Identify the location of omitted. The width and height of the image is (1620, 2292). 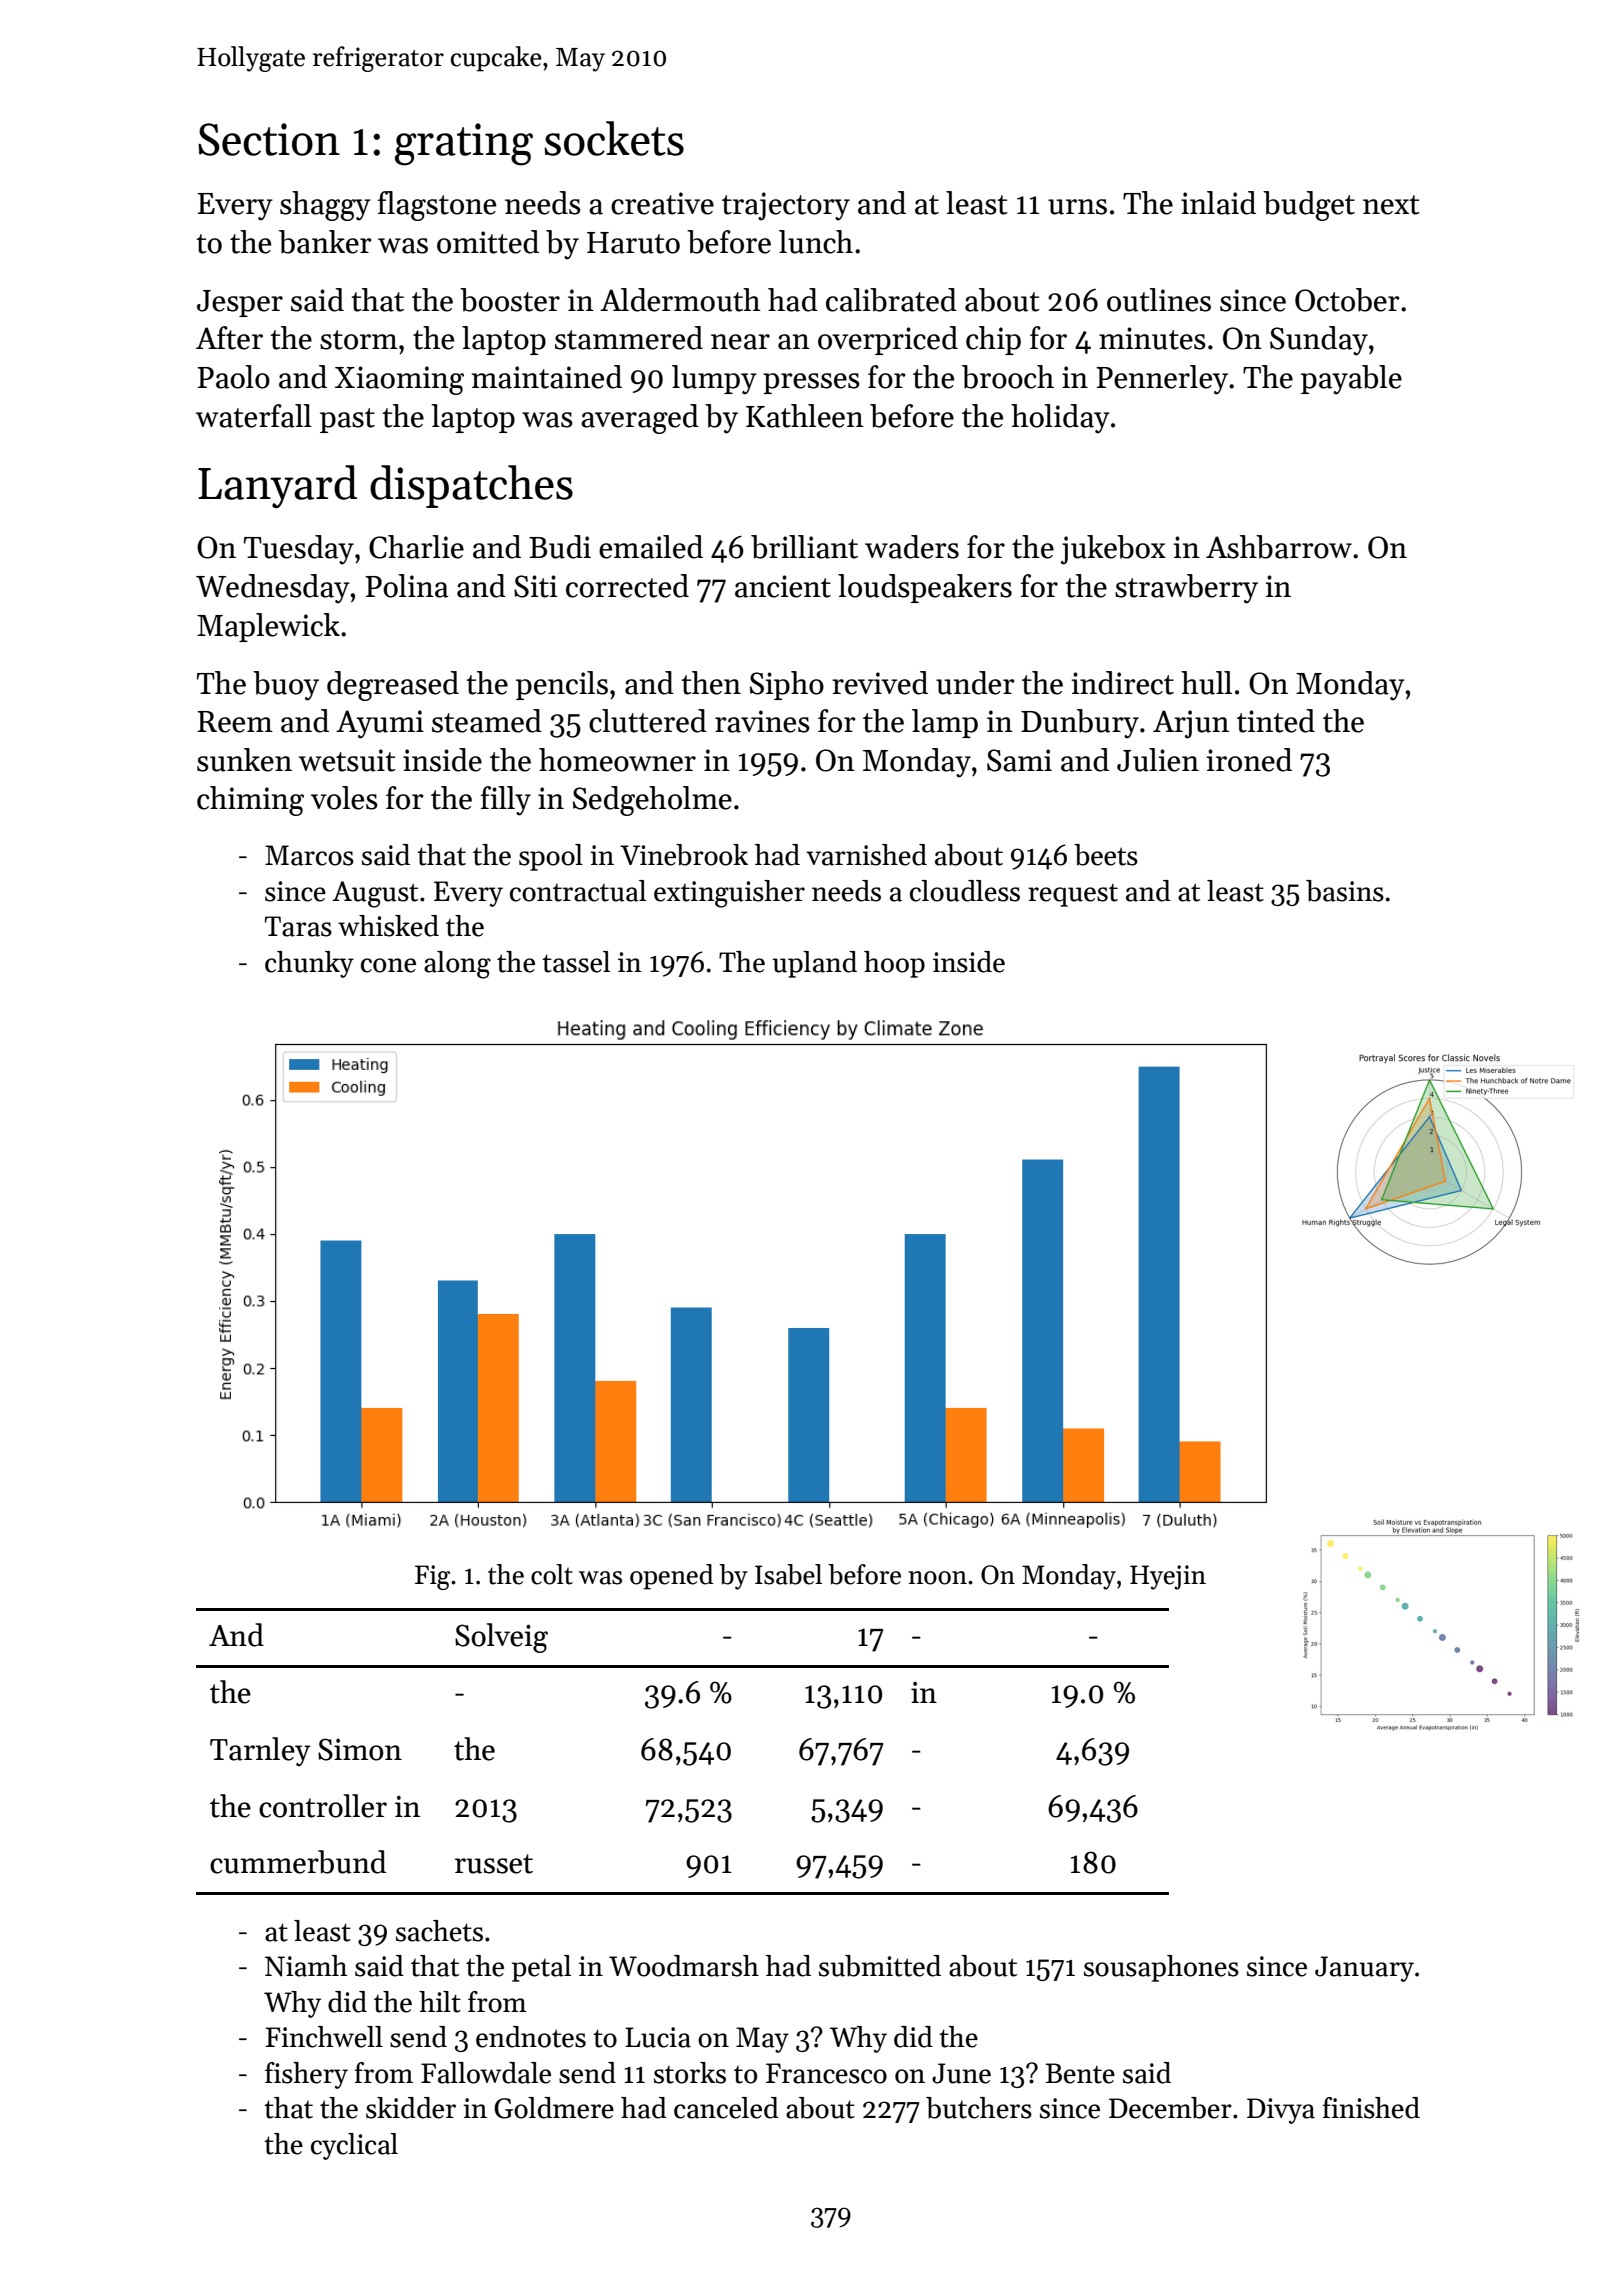
(488, 242).
